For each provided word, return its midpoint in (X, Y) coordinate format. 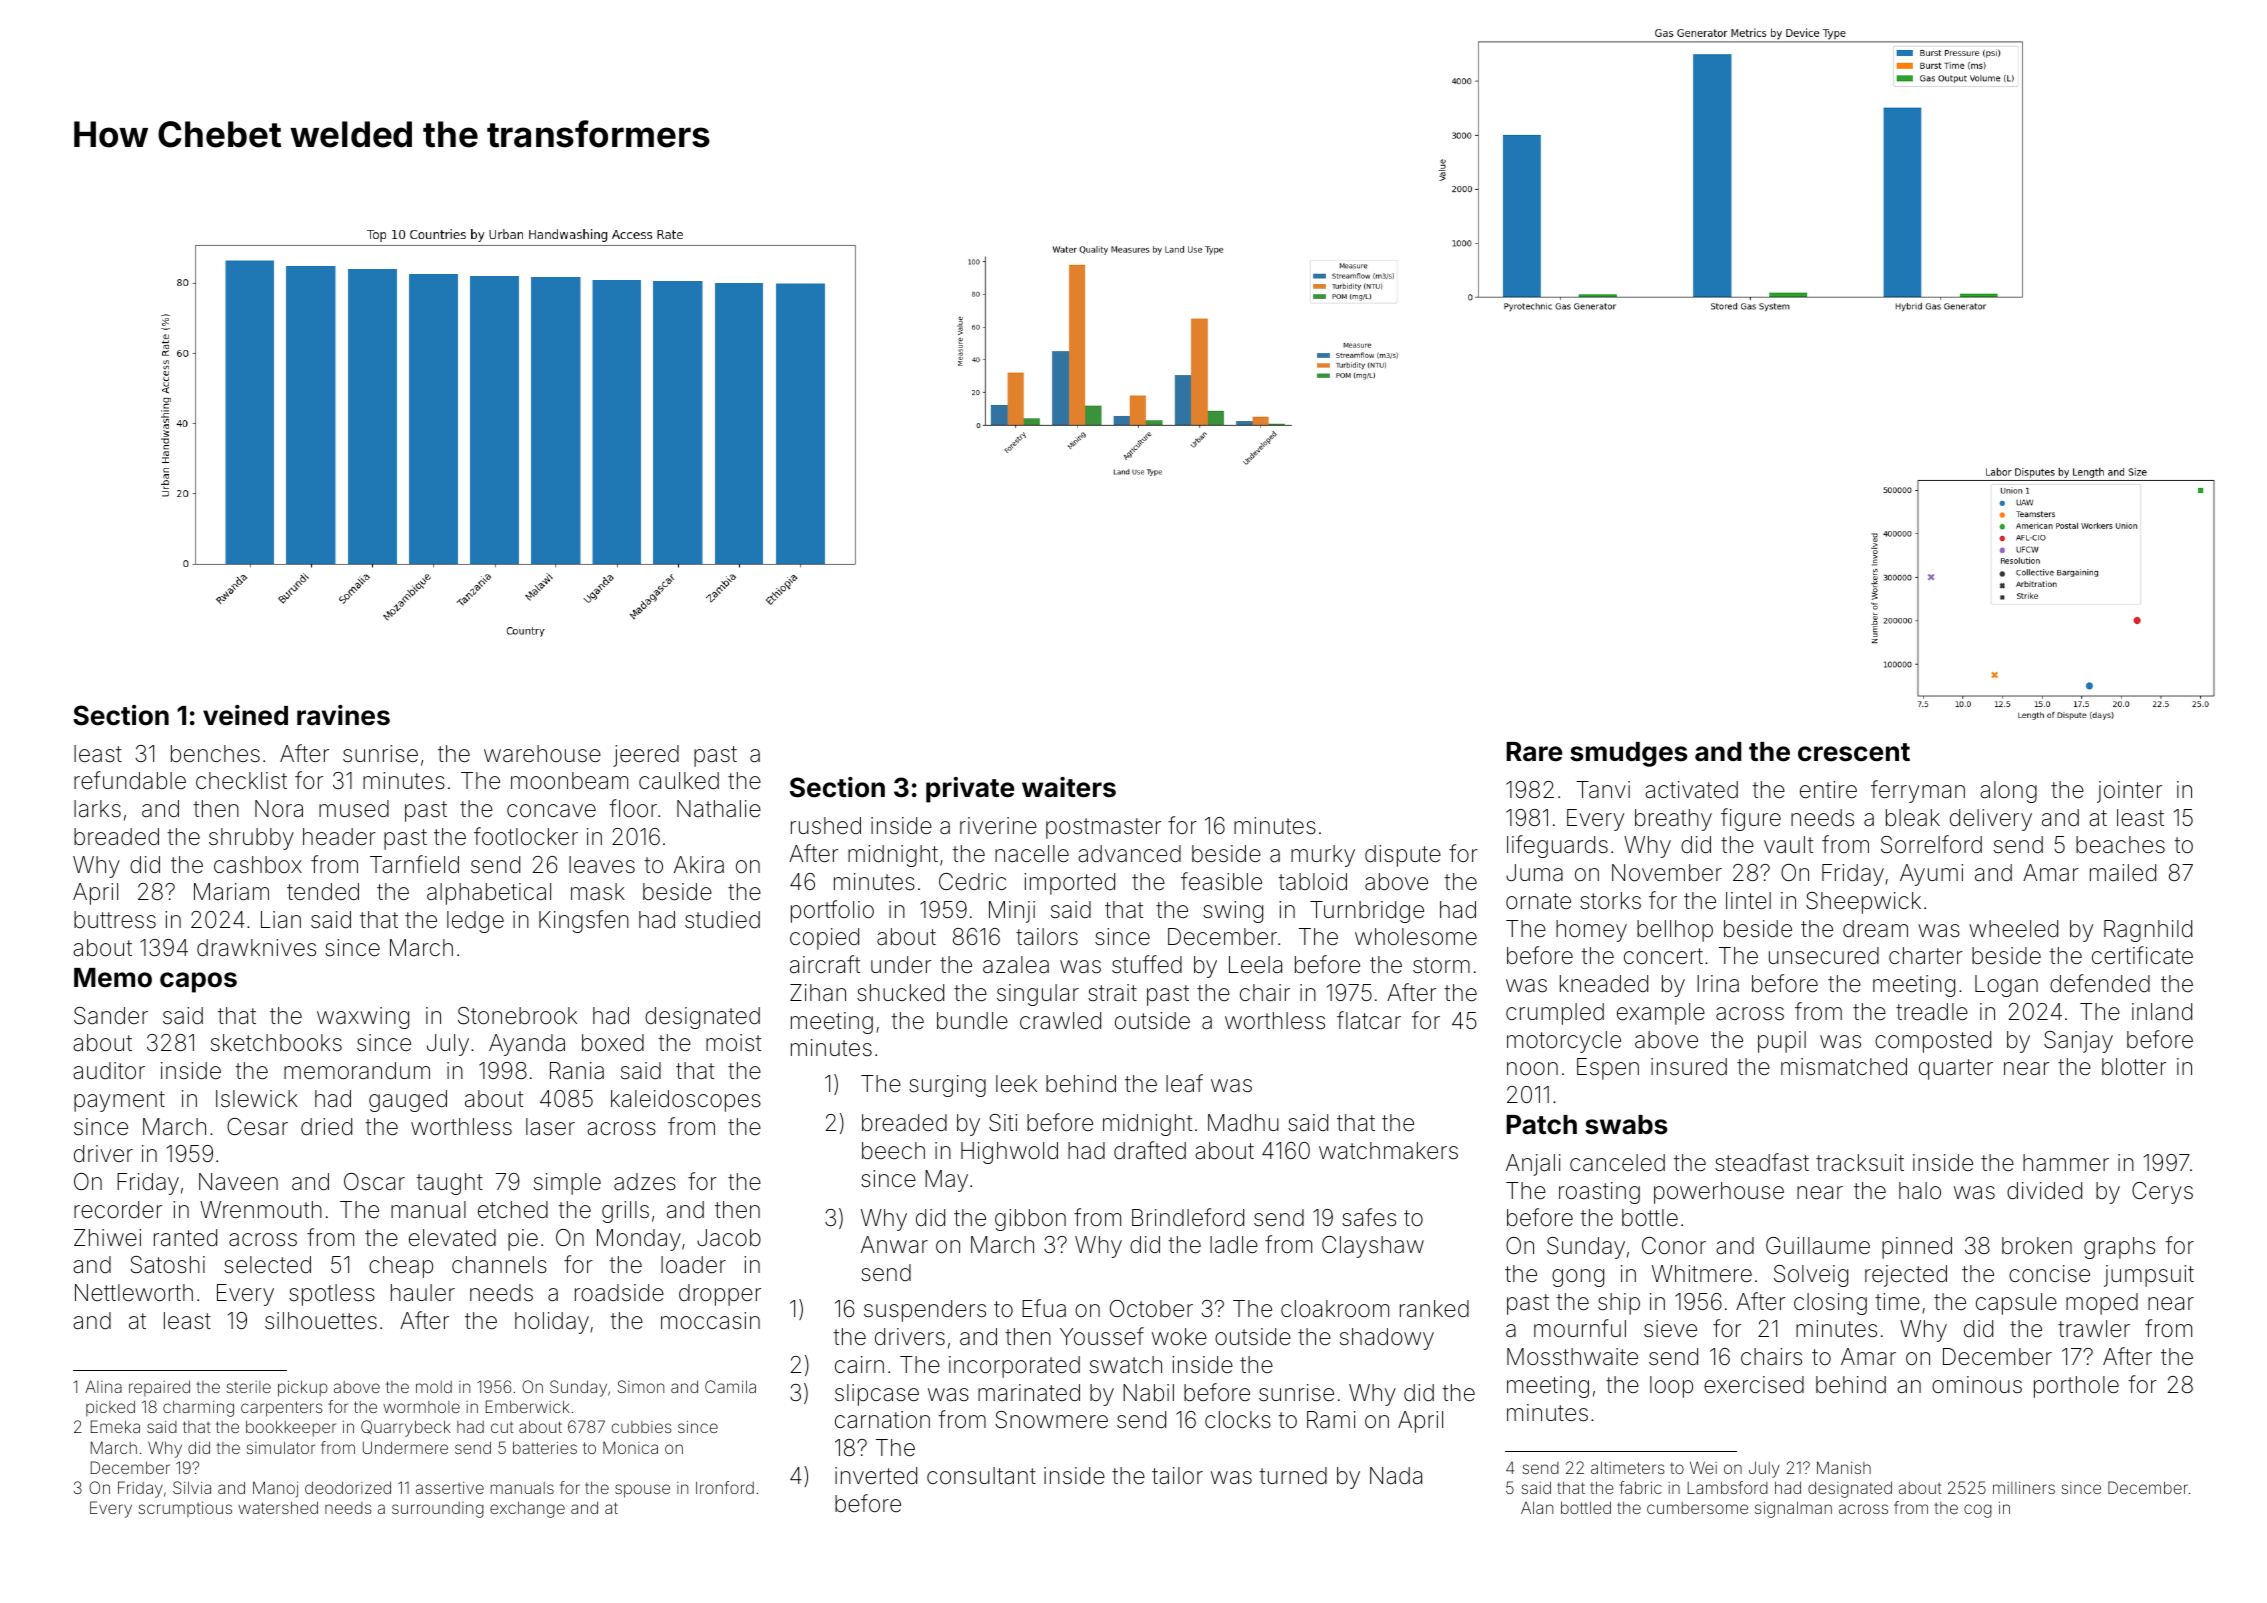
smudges (1629, 754)
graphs (2119, 1248)
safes (1369, 1217)
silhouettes (321, 1321)
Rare (1534, 752)
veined (245, 715)
